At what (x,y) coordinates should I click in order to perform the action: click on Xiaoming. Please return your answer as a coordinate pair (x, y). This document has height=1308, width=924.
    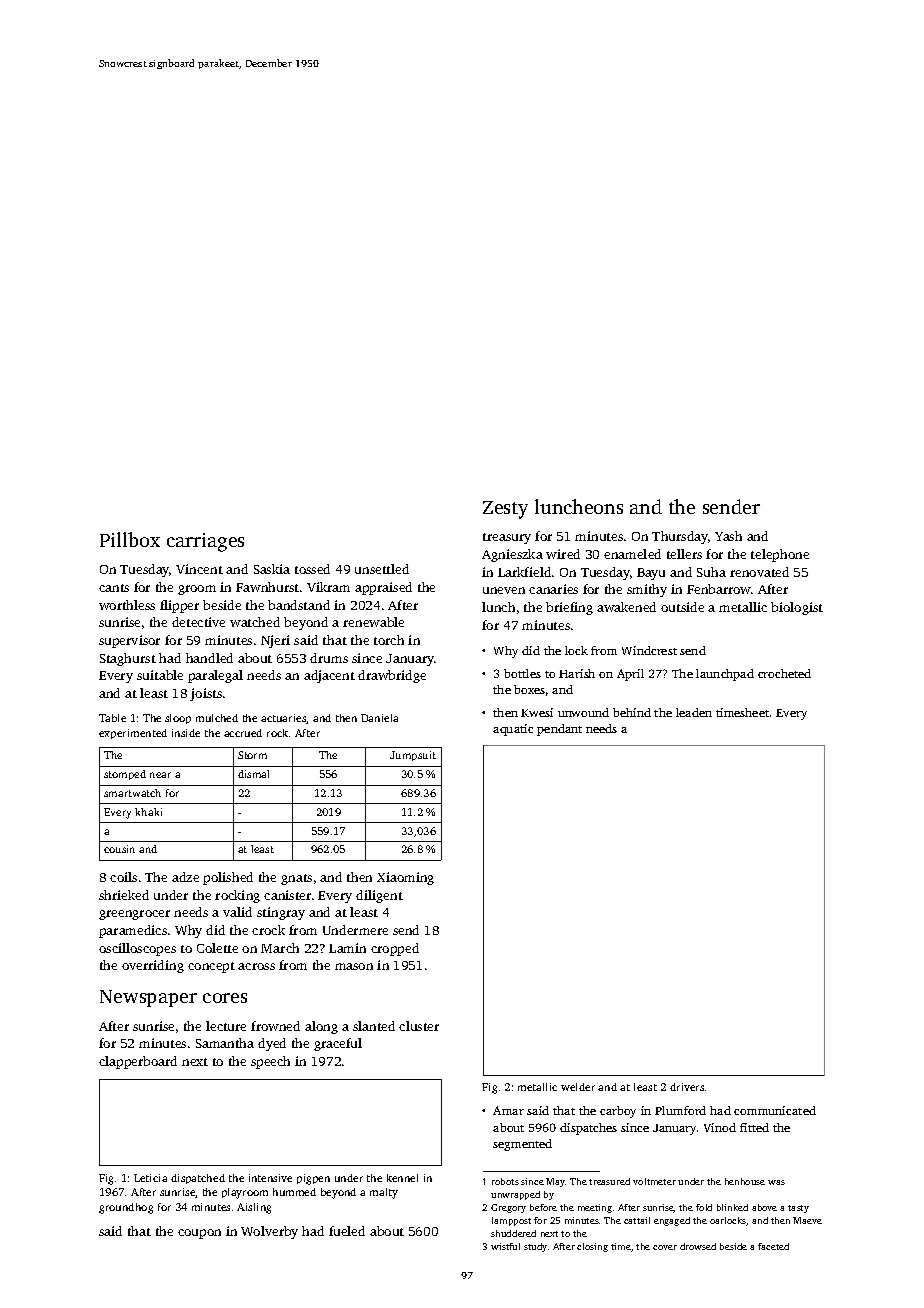
    Looking at the image, I should click on (405, 878).
